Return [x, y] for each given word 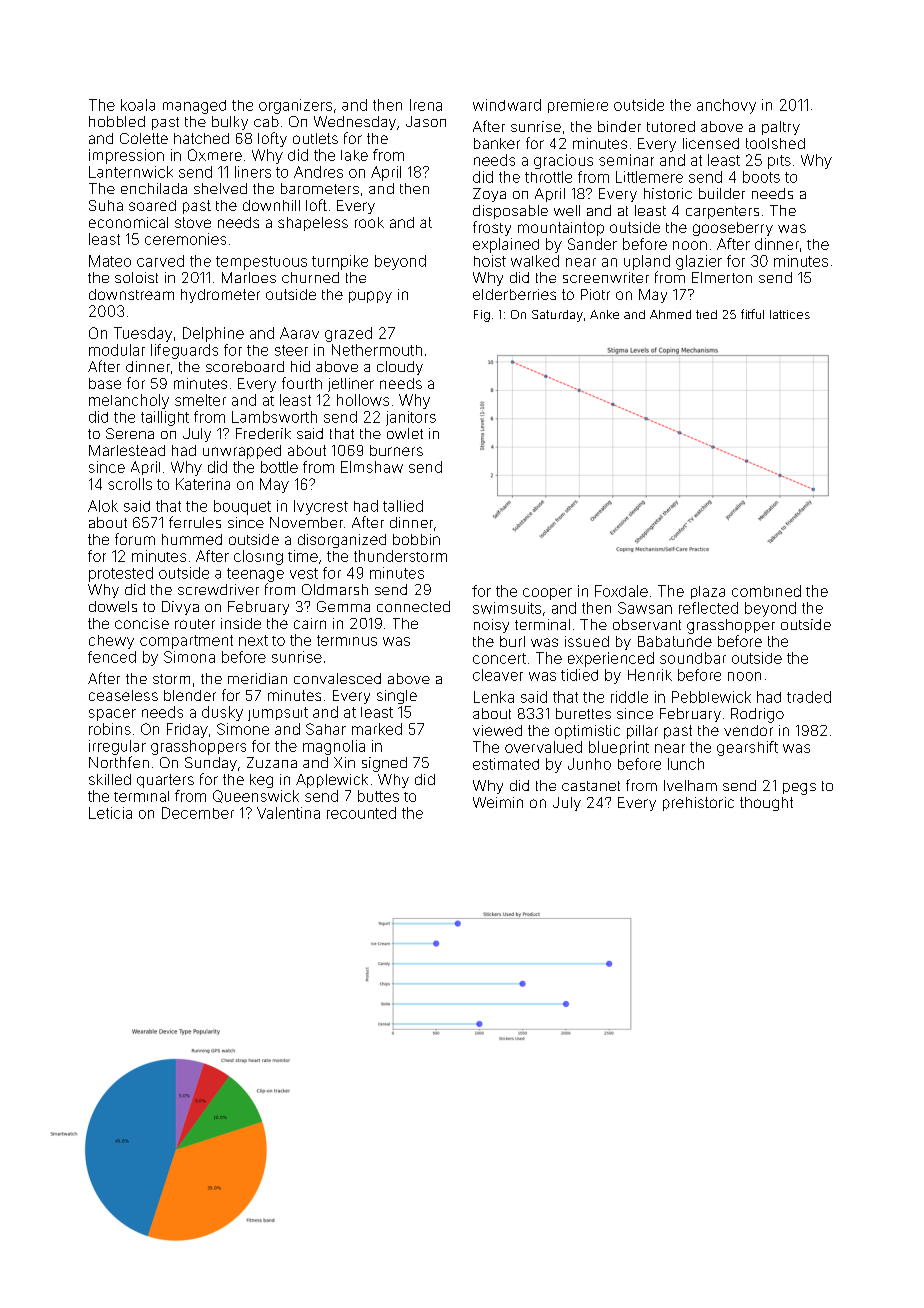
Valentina [288, 813]
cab [266, 121]
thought [766, 804]
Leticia [110, 813]
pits [779, 162]
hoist [490, 261]
